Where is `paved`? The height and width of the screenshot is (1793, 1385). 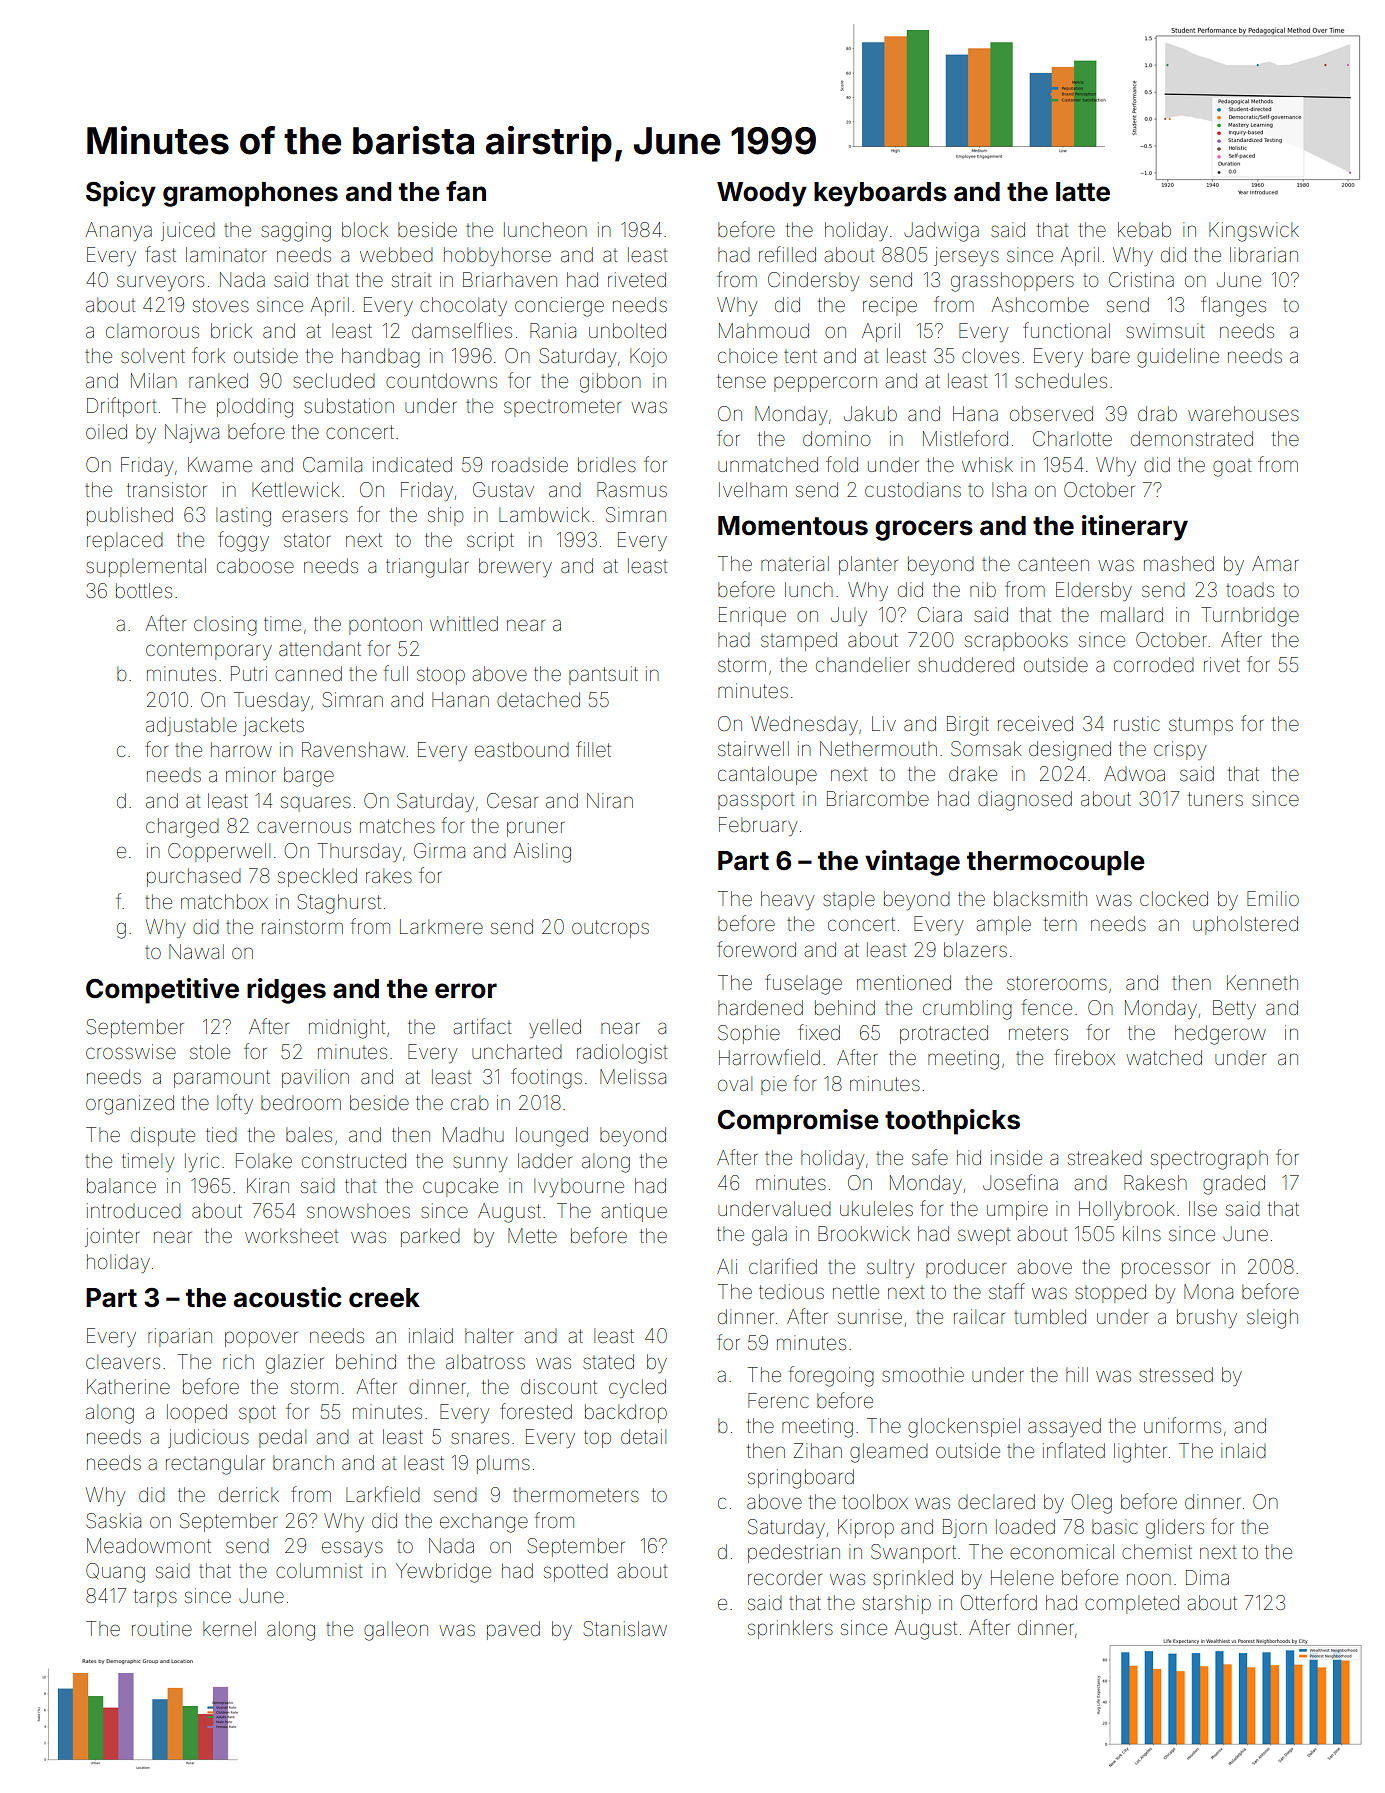
paved is located at coordinates (513, 1630).
